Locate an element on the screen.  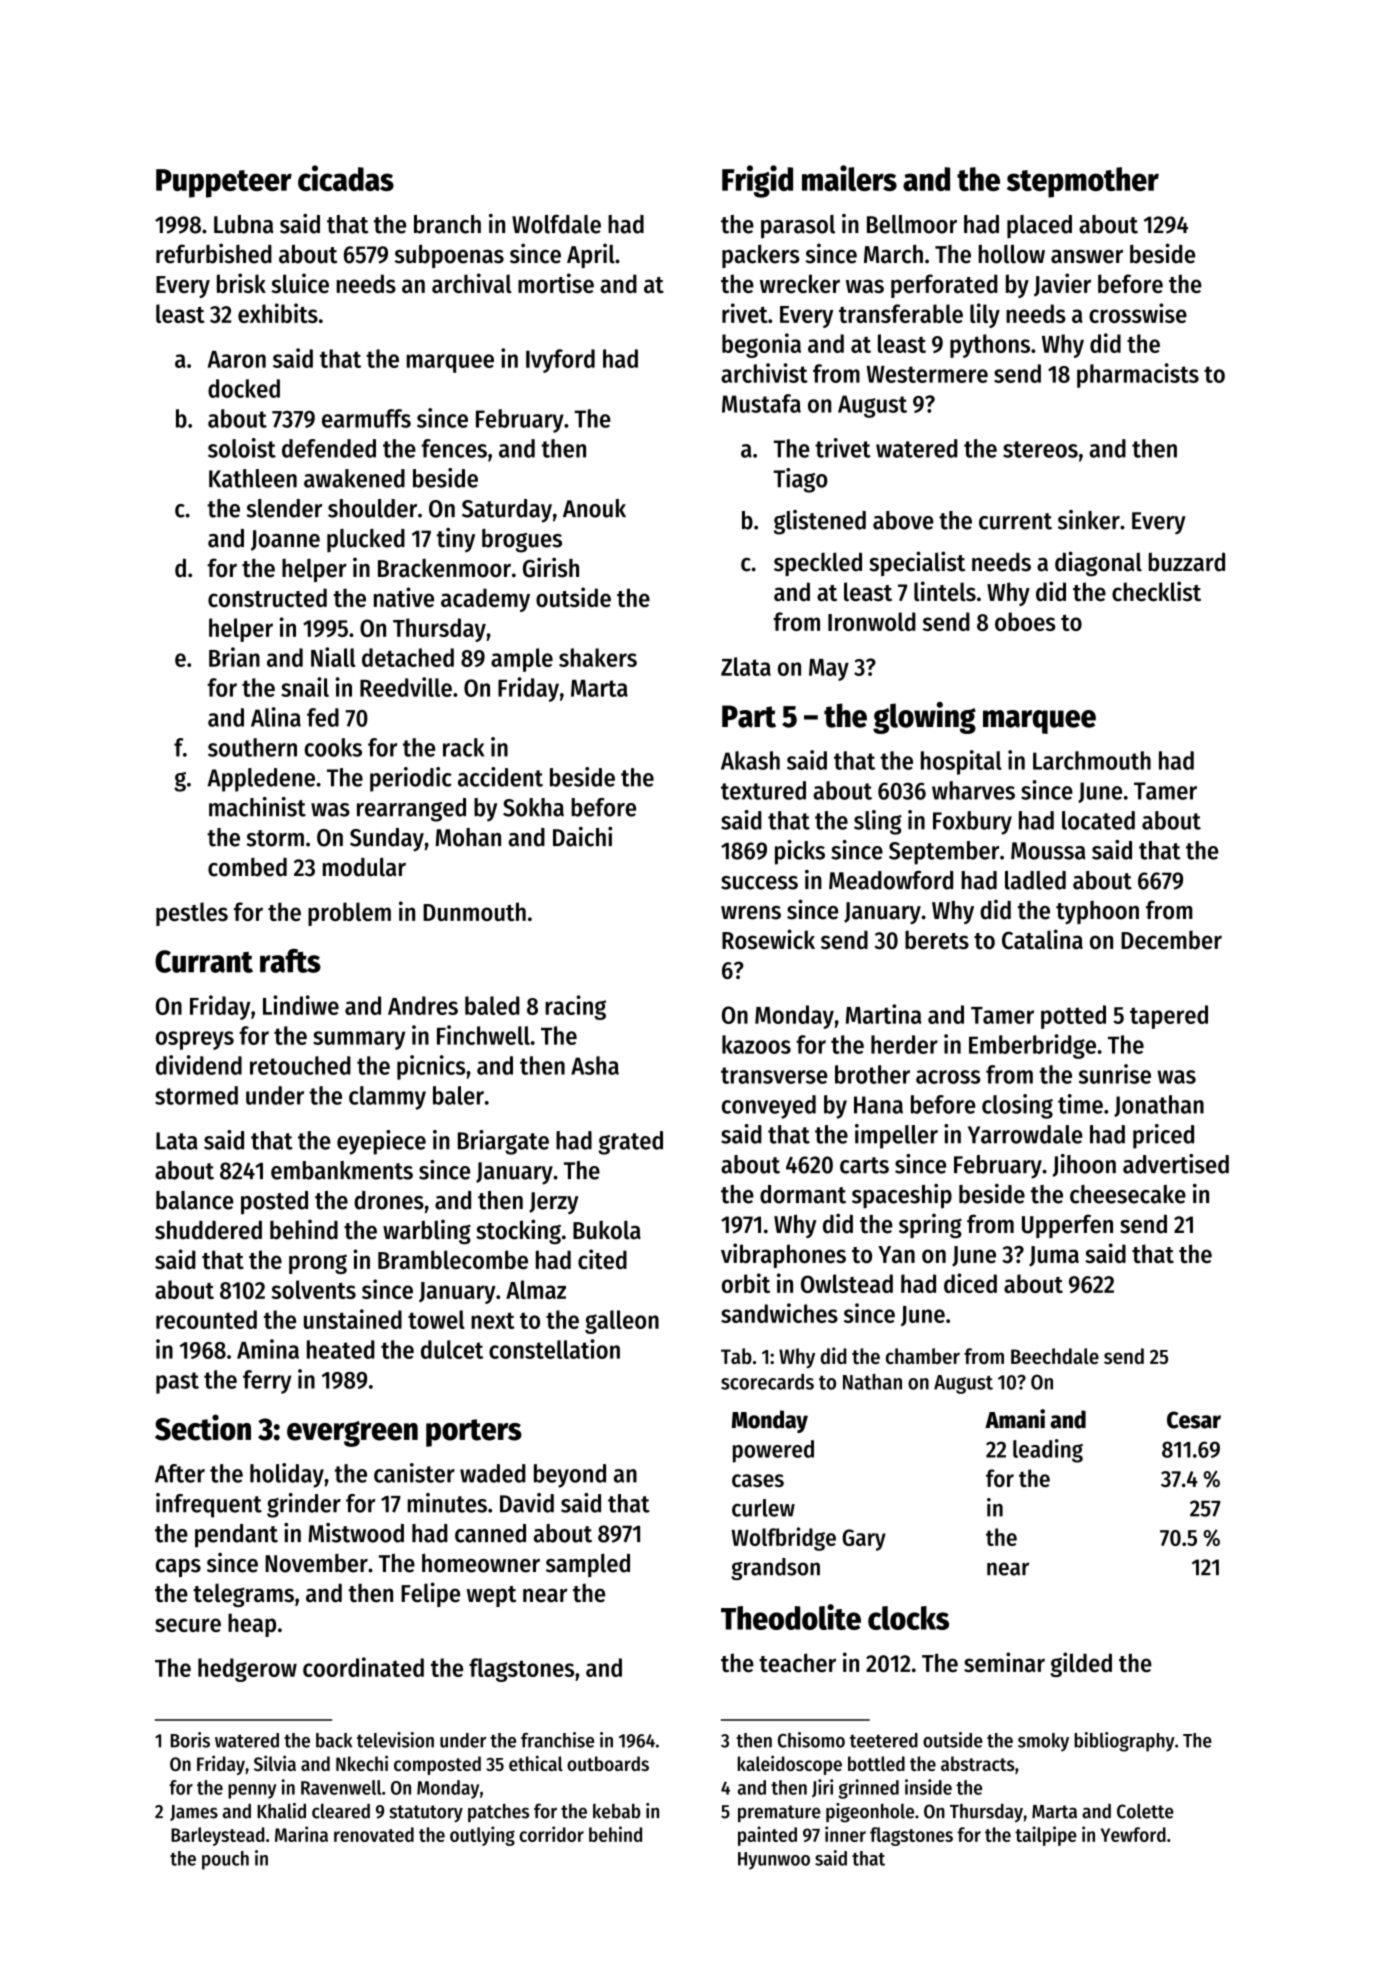
mailers is located at coordinates (849, 178).
